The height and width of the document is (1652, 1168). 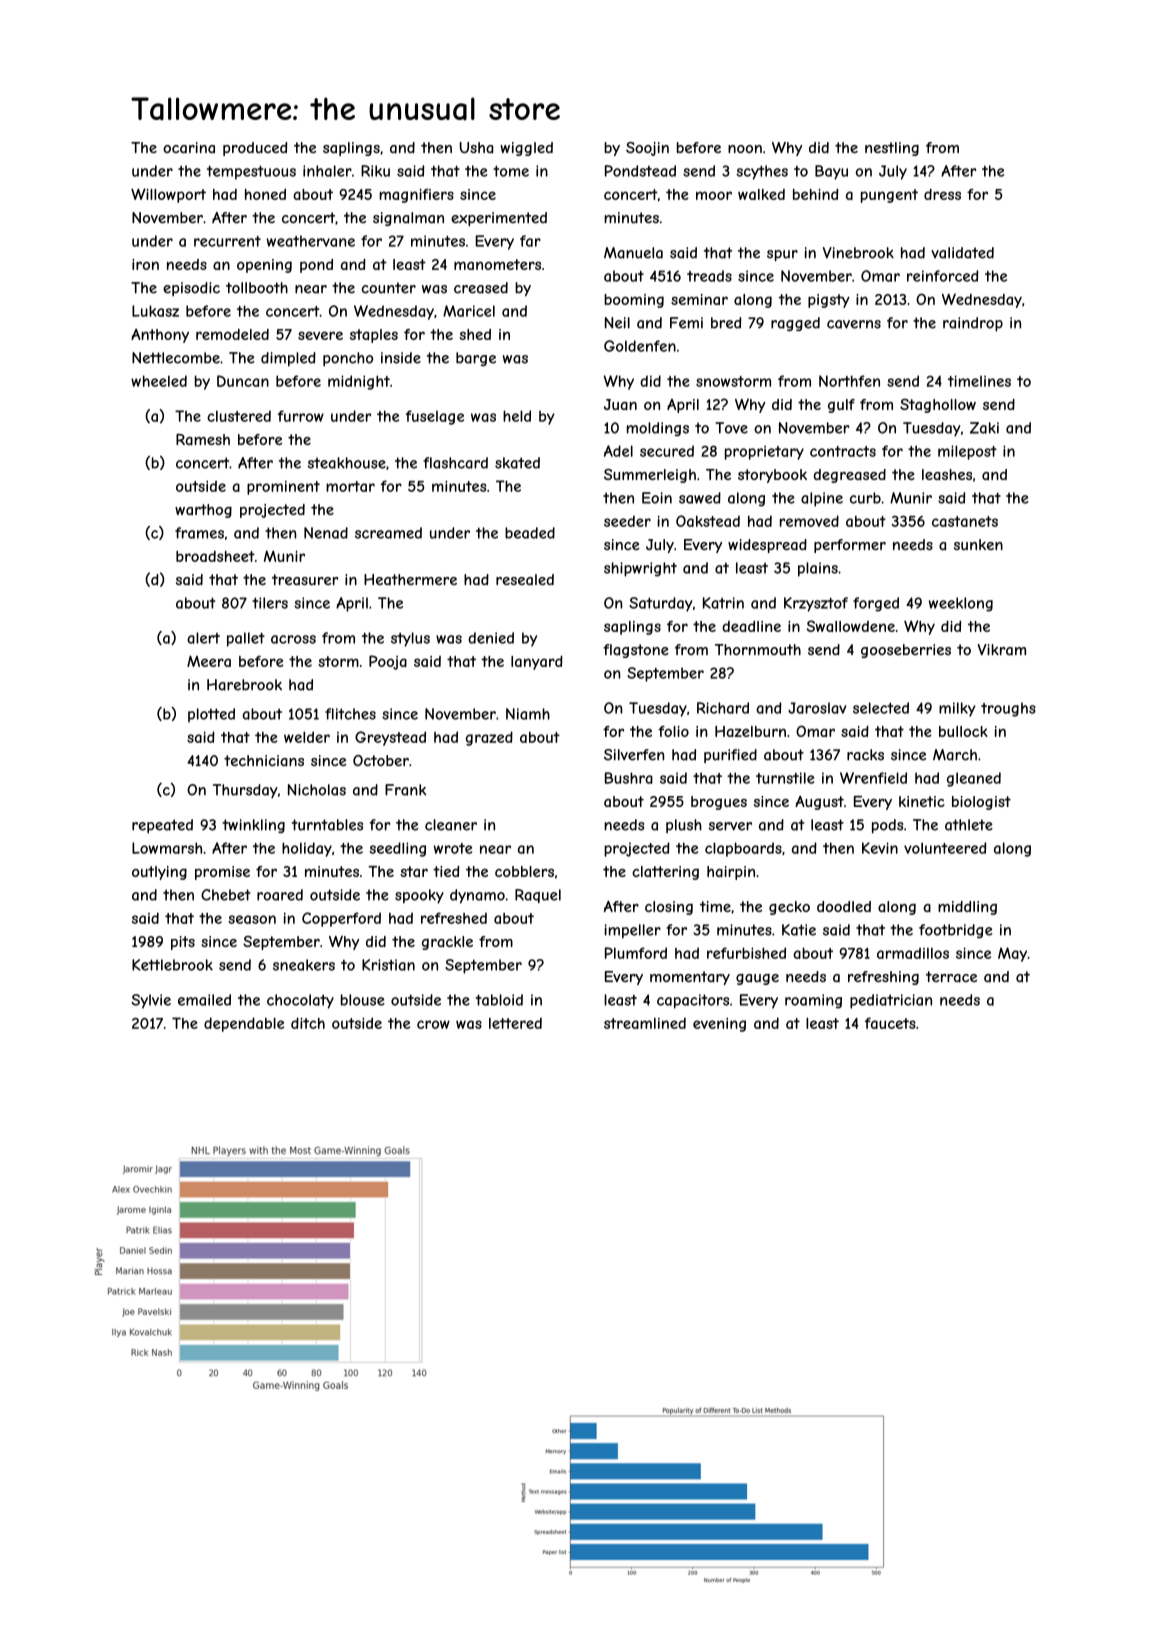 What do you see at coordinates (270, 603) in the document?
I see `tilers` at bounding box center [270, 603].
